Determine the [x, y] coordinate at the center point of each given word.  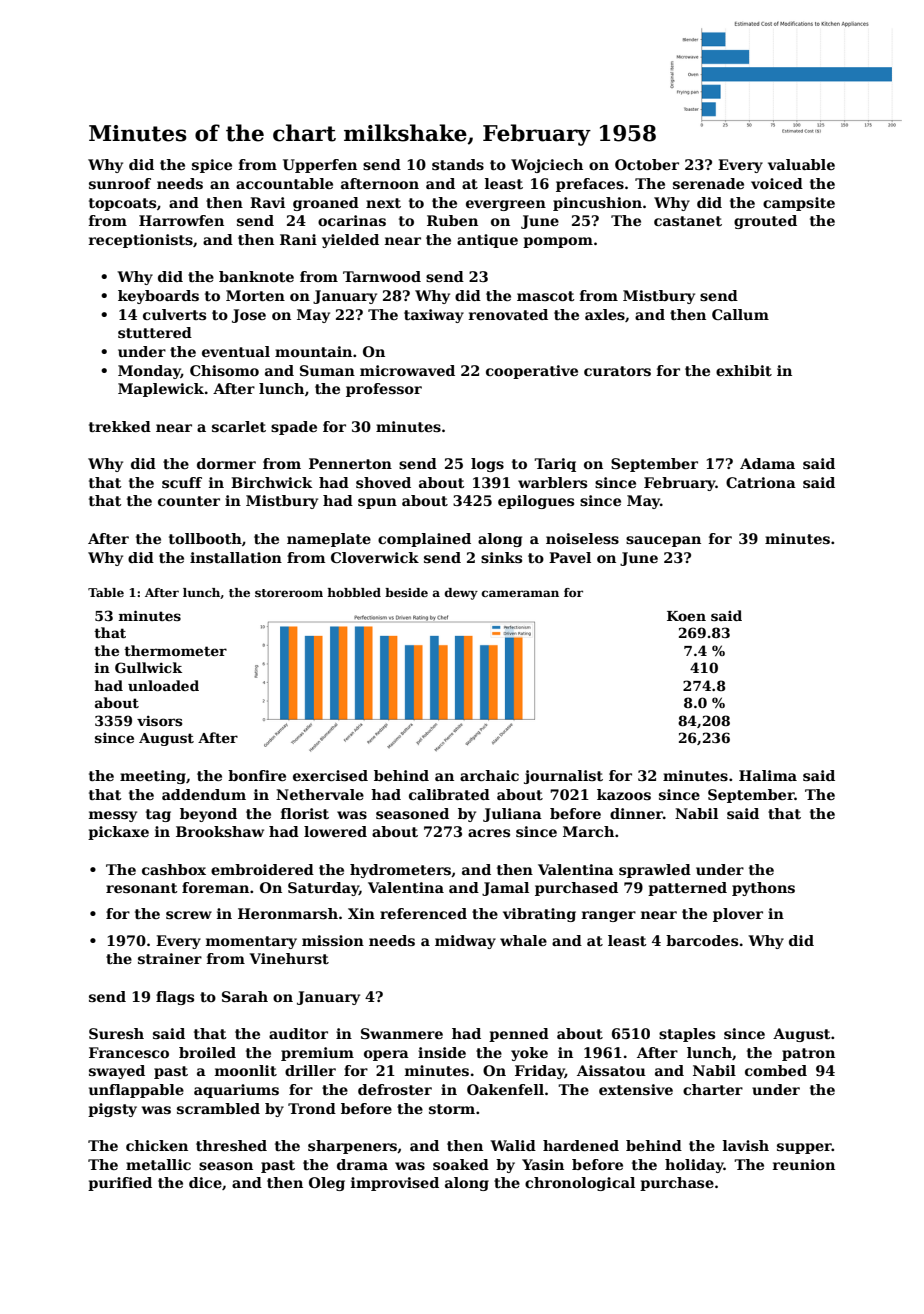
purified [120, 1184]
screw [189, 915]
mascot [546, 296]
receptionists [141, 241]
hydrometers [400, 871]
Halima [768, 775]
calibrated [449, 794]
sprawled [655, 871]
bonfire [257, 775]
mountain [313, 351]
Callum [740, 314]
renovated [508, 314]
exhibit [744, 370]
